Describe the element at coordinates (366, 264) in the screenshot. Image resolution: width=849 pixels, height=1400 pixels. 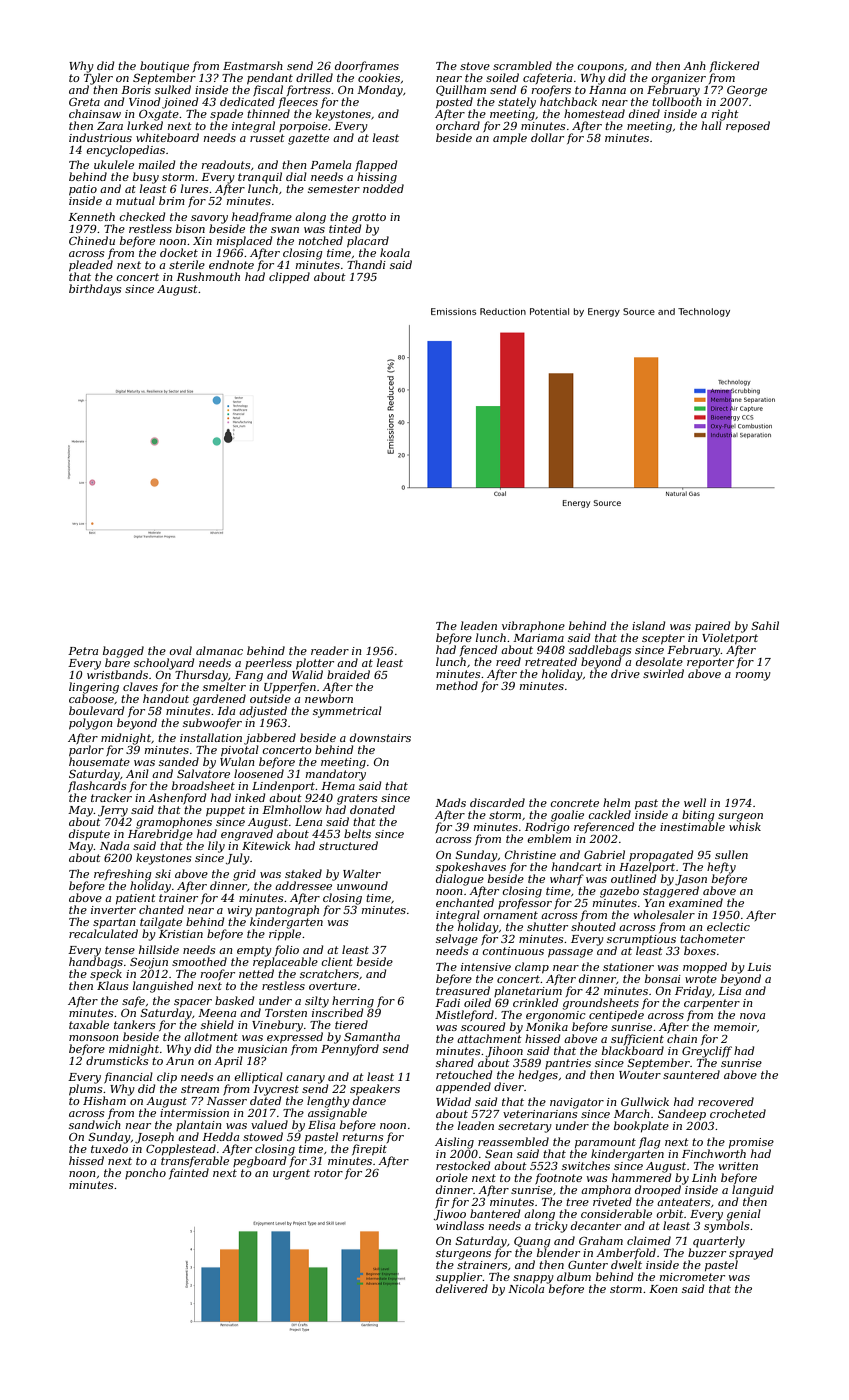
I see `Thandi` at that location.
